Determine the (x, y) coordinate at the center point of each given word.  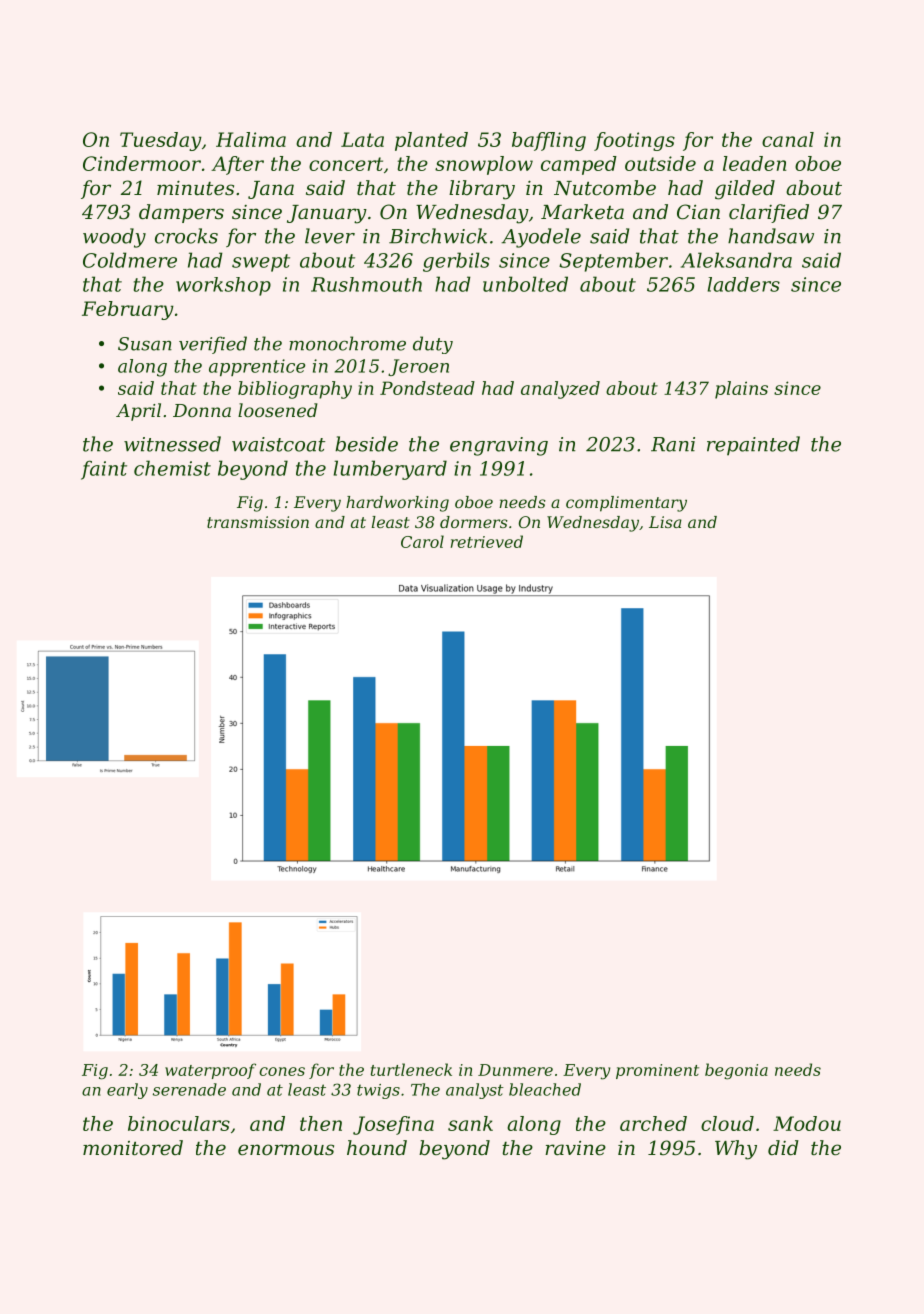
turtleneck (411, 1069)
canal (788, 139)
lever (330, 236)
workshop (223, 286)
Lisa (665, 522)
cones (282, 1071)
